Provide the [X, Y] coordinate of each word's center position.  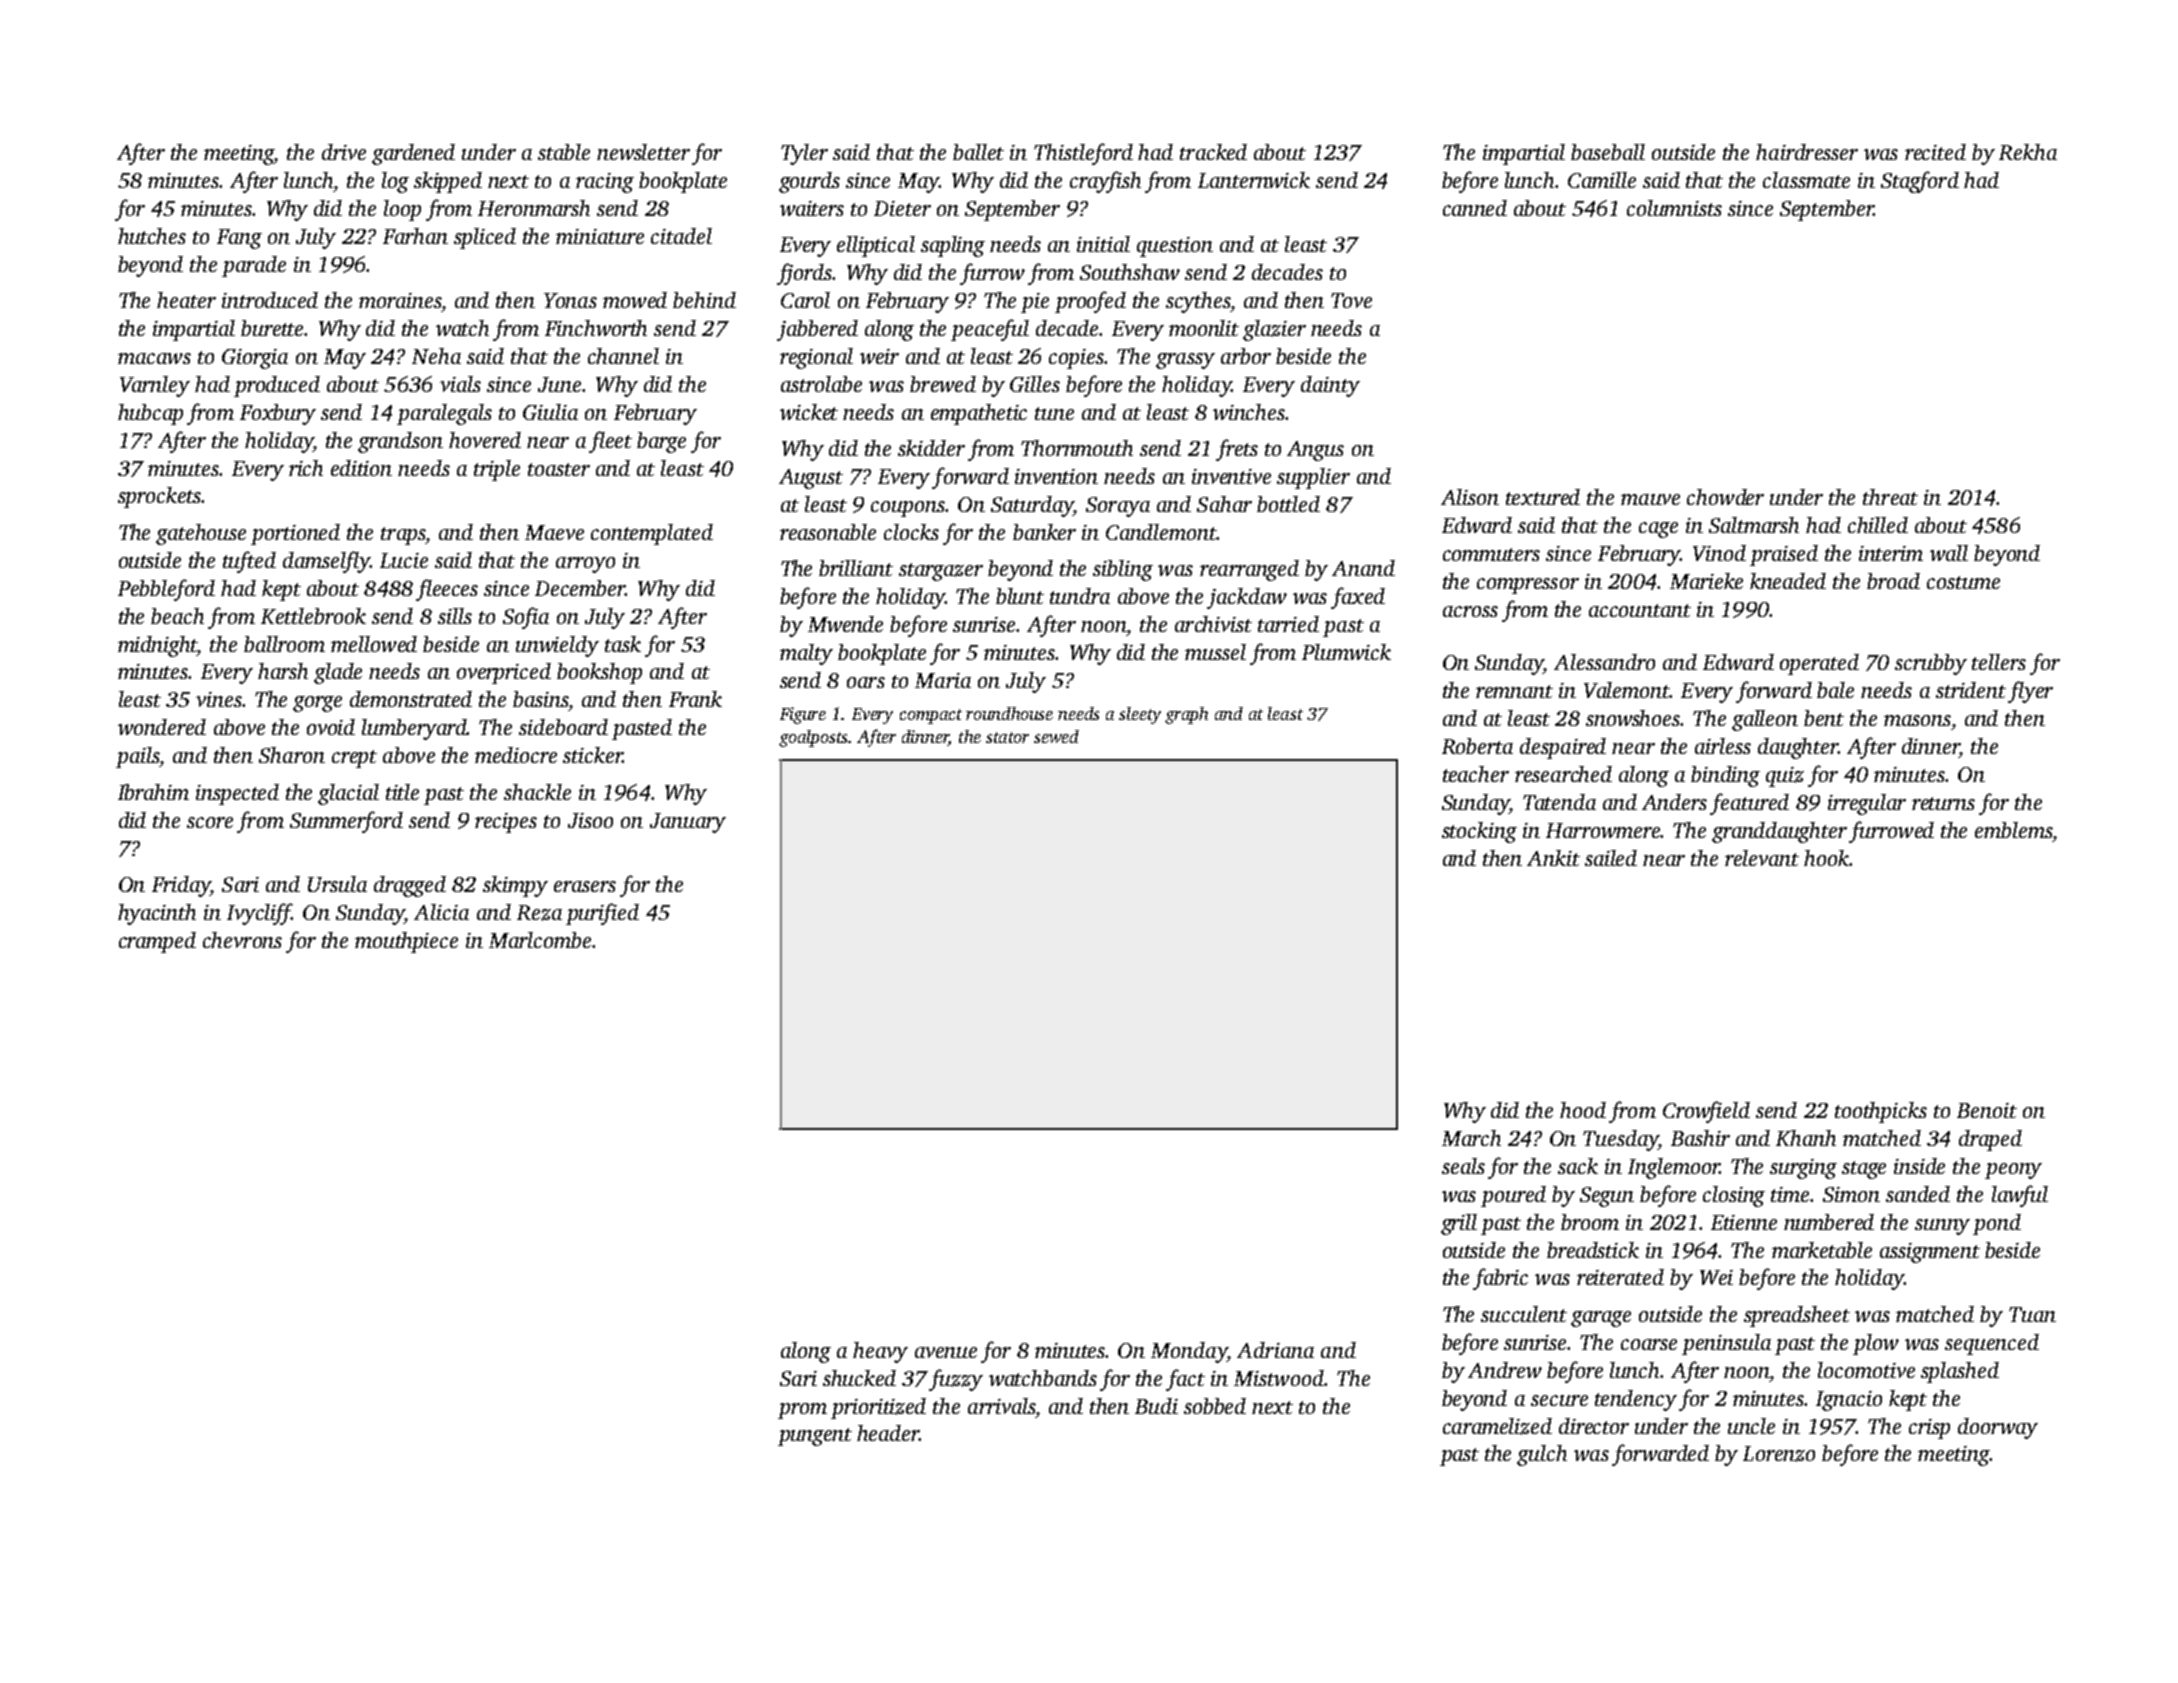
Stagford [1920, 182]
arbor [1246, 356]
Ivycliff [259, 914]
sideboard [563, 727]
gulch [1542, 1455]
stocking [1479, 832]
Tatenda [1559, 802]
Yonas [570, 300]
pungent [815, 1437]
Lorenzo [1779, 1454]
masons [1917, 720]
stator [1007, 737]
